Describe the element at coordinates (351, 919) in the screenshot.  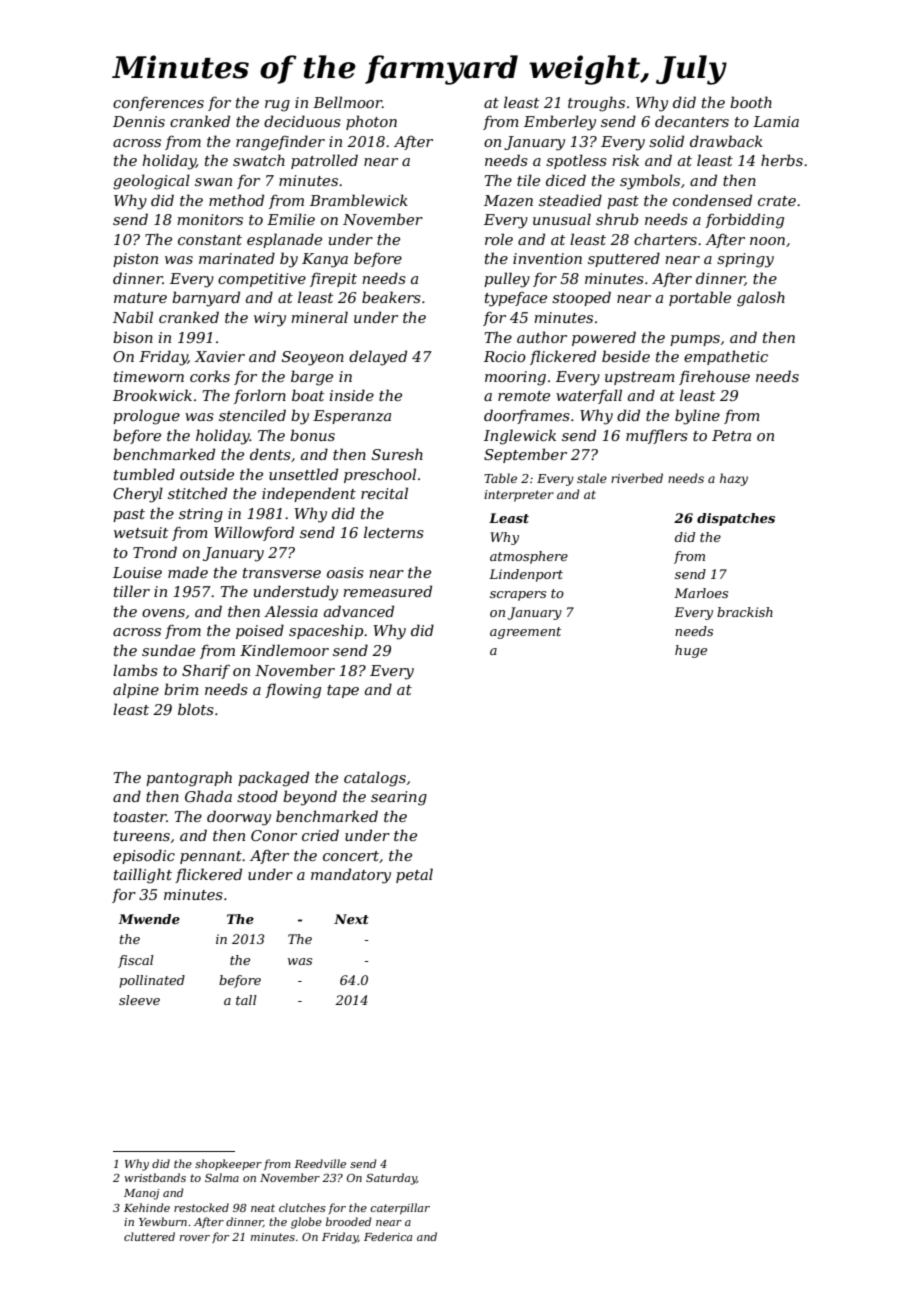
I see `Next` at that location.
